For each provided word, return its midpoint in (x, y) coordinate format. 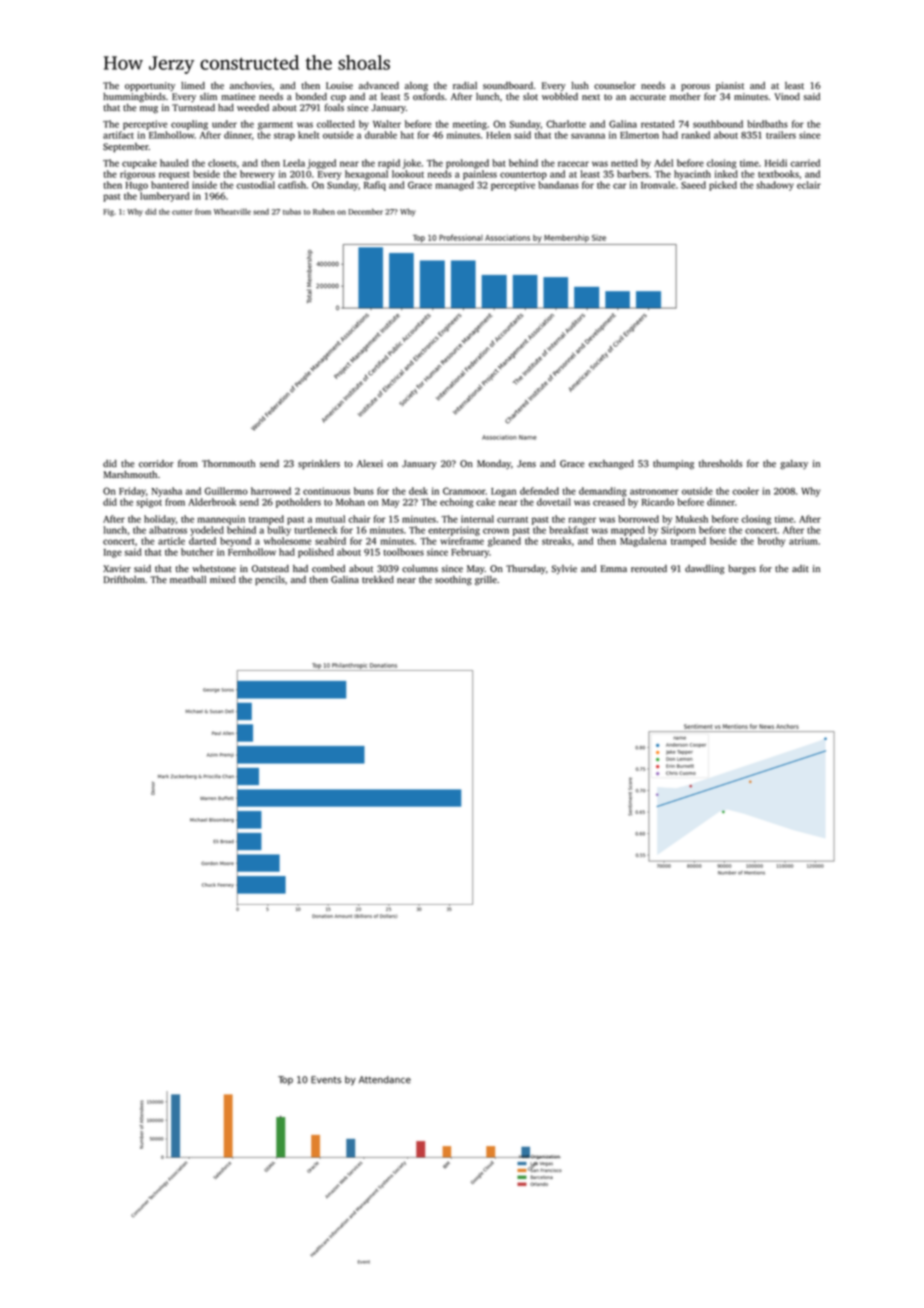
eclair (809, 185)
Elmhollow (172, 135)
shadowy (775, 186)
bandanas (558, 185)
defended (539, 491)
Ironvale (658, 185)
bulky (279, 531)
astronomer (654, 492)
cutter (182, 212)
